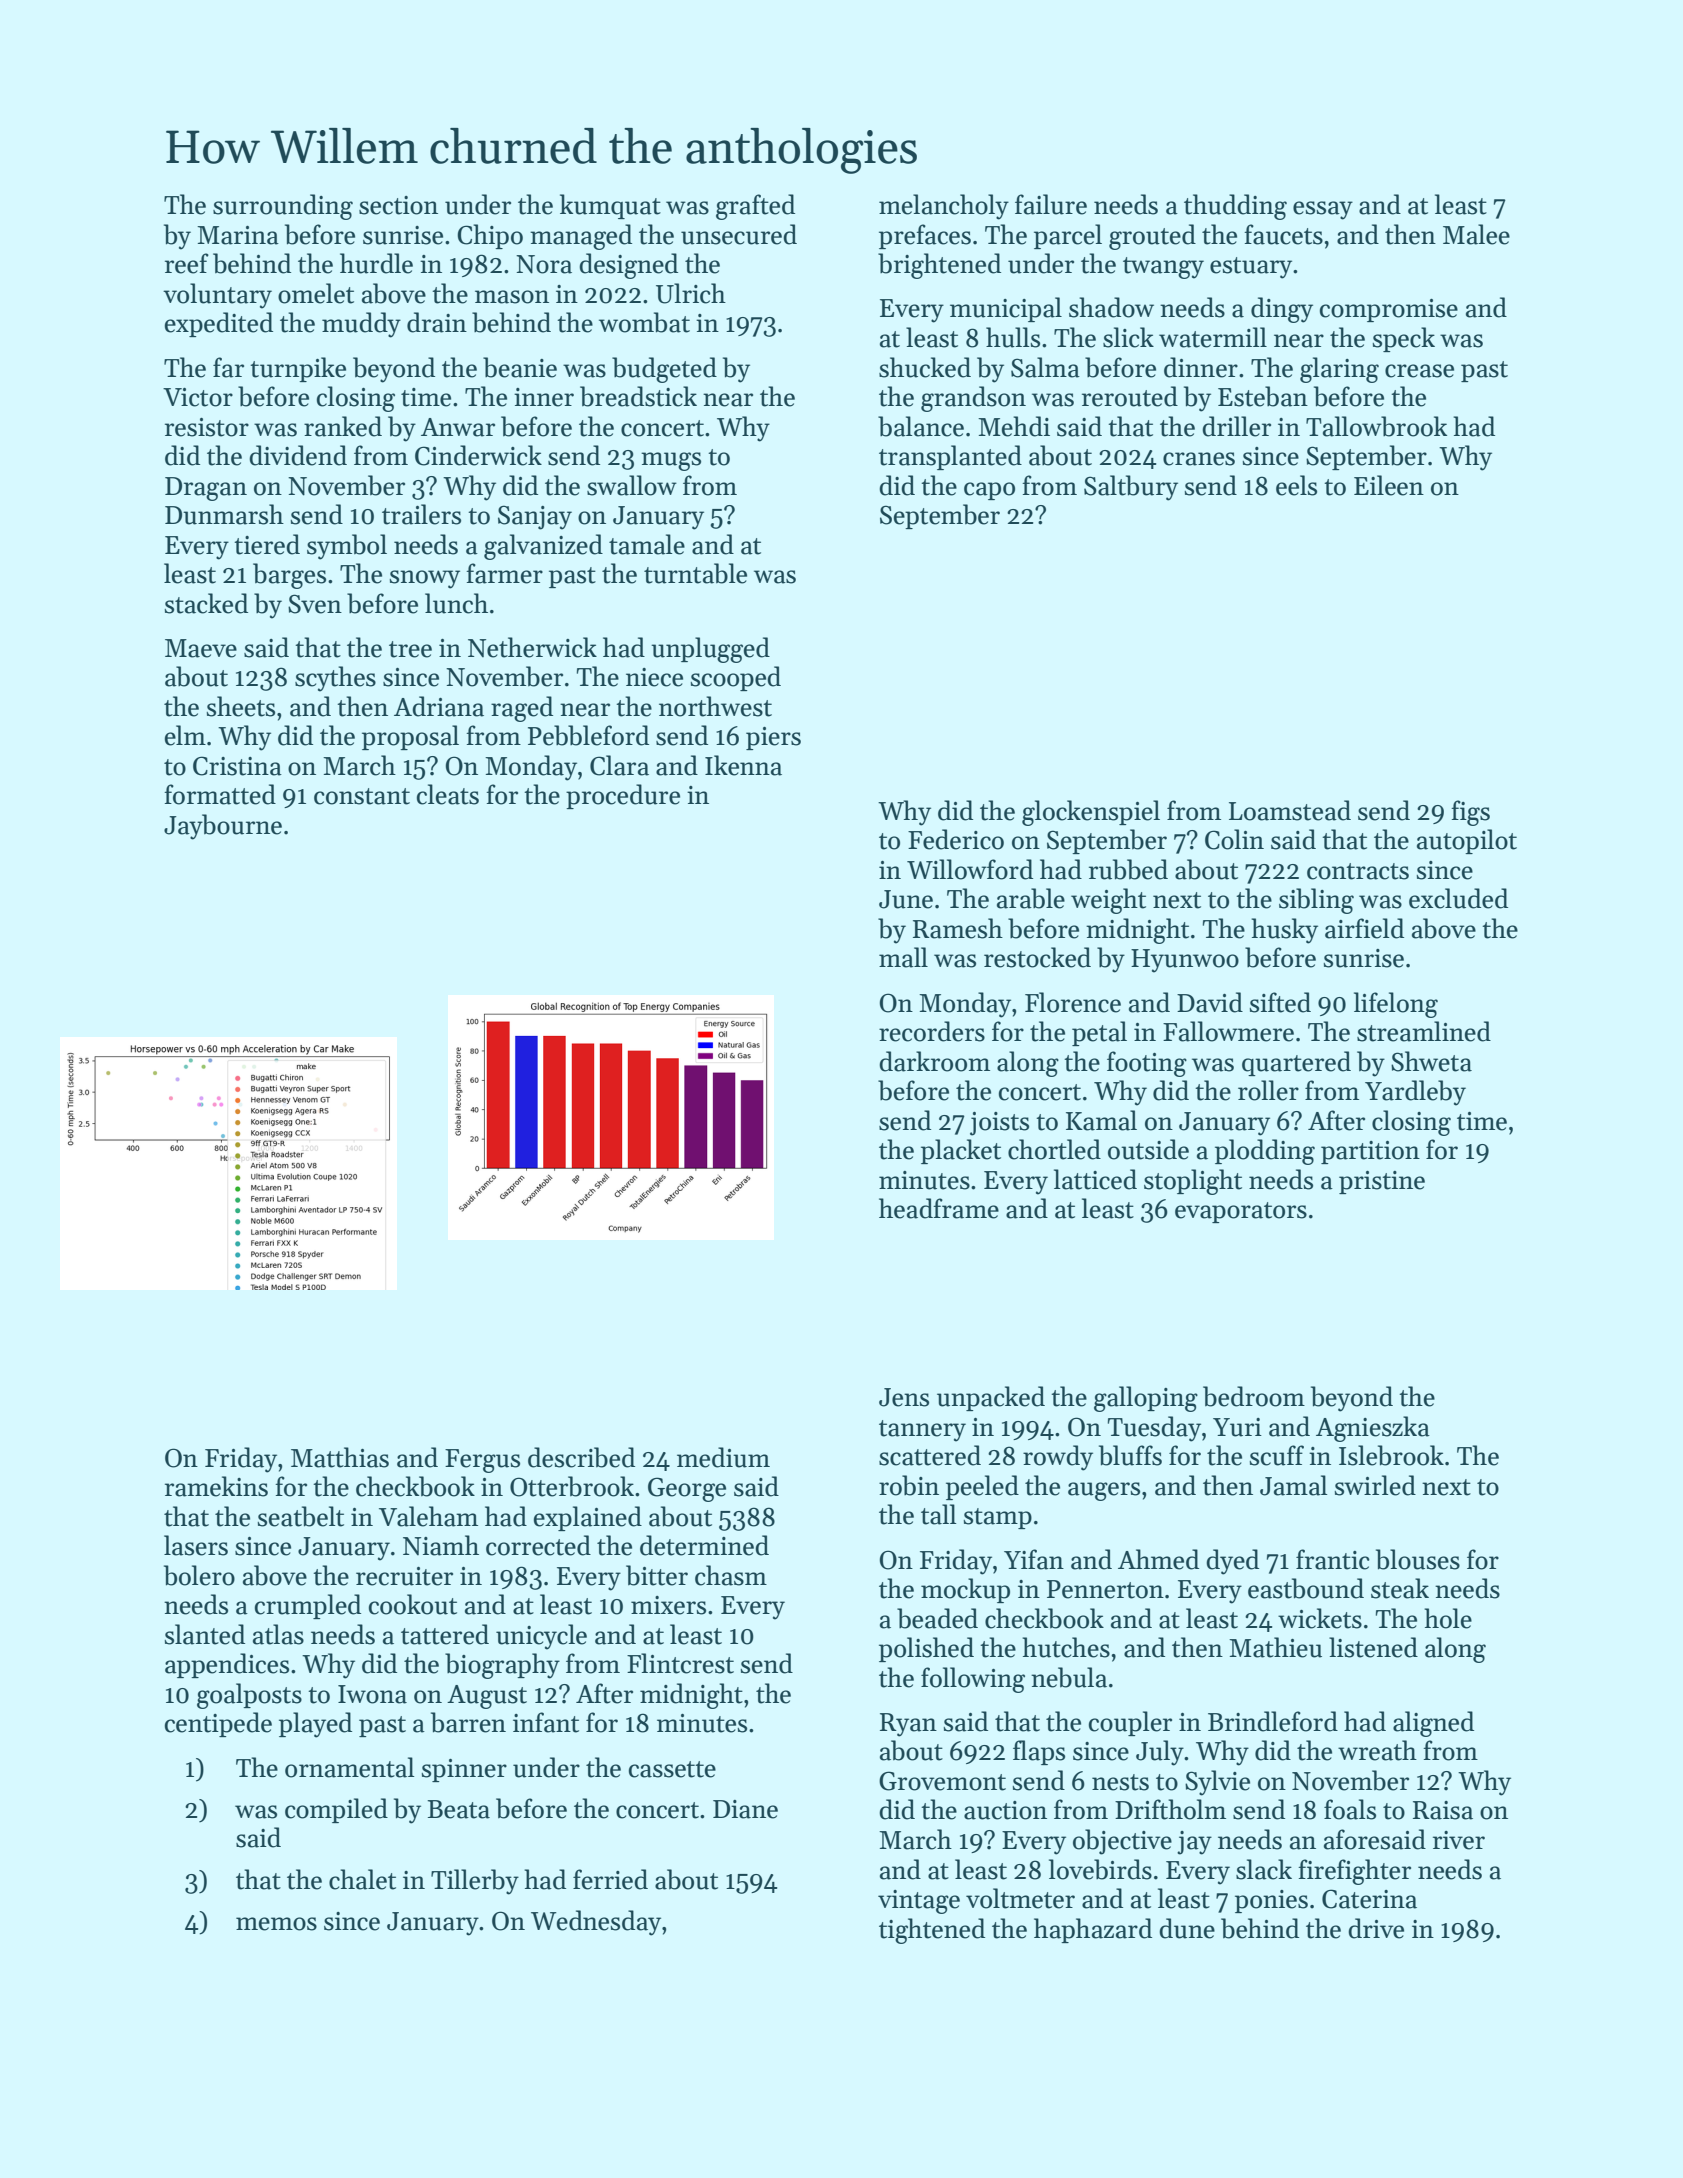  I want to click on headframe, so click(939, 1208).
